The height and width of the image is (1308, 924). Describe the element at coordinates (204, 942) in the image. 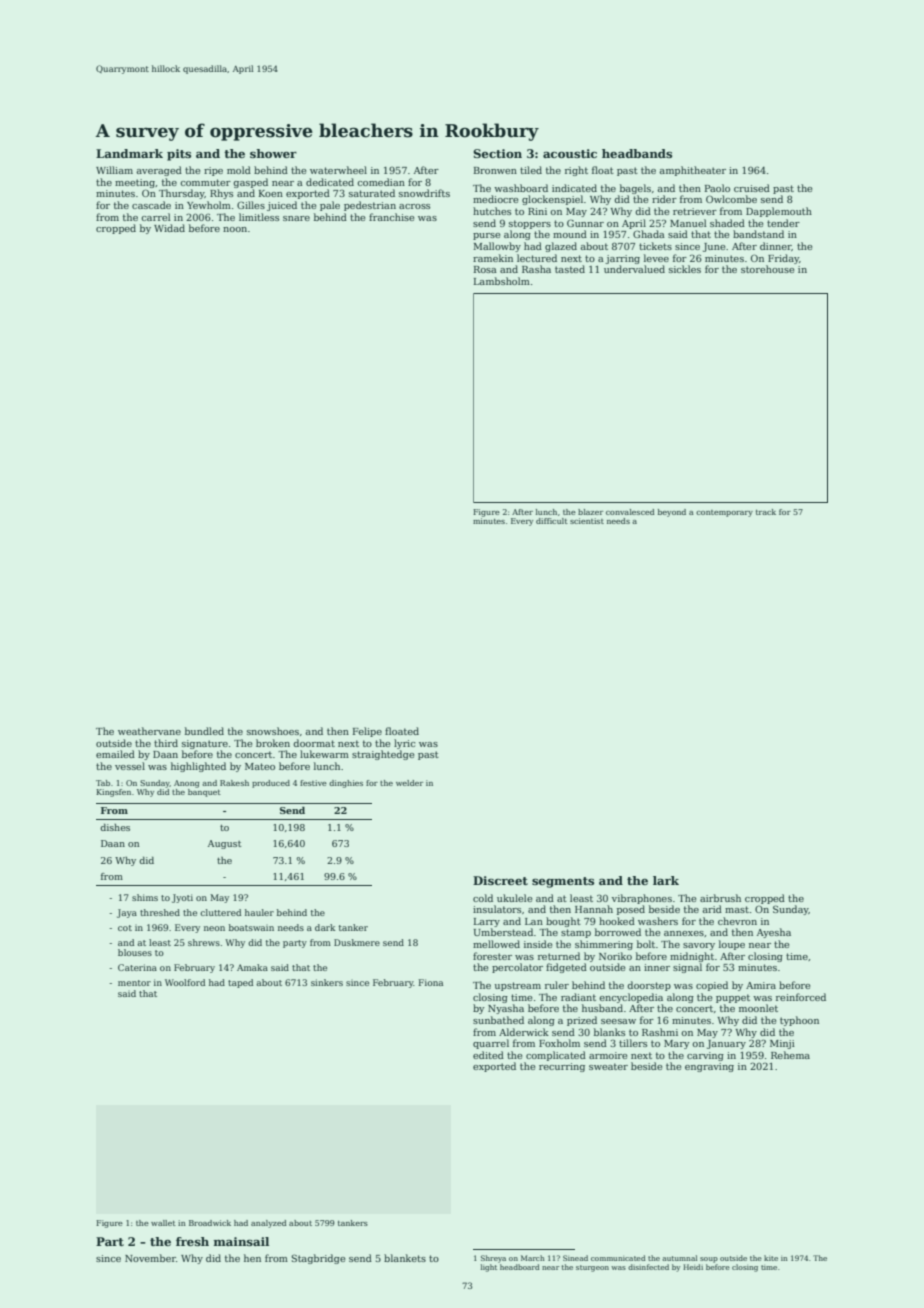

I see `shrews` at that location.
